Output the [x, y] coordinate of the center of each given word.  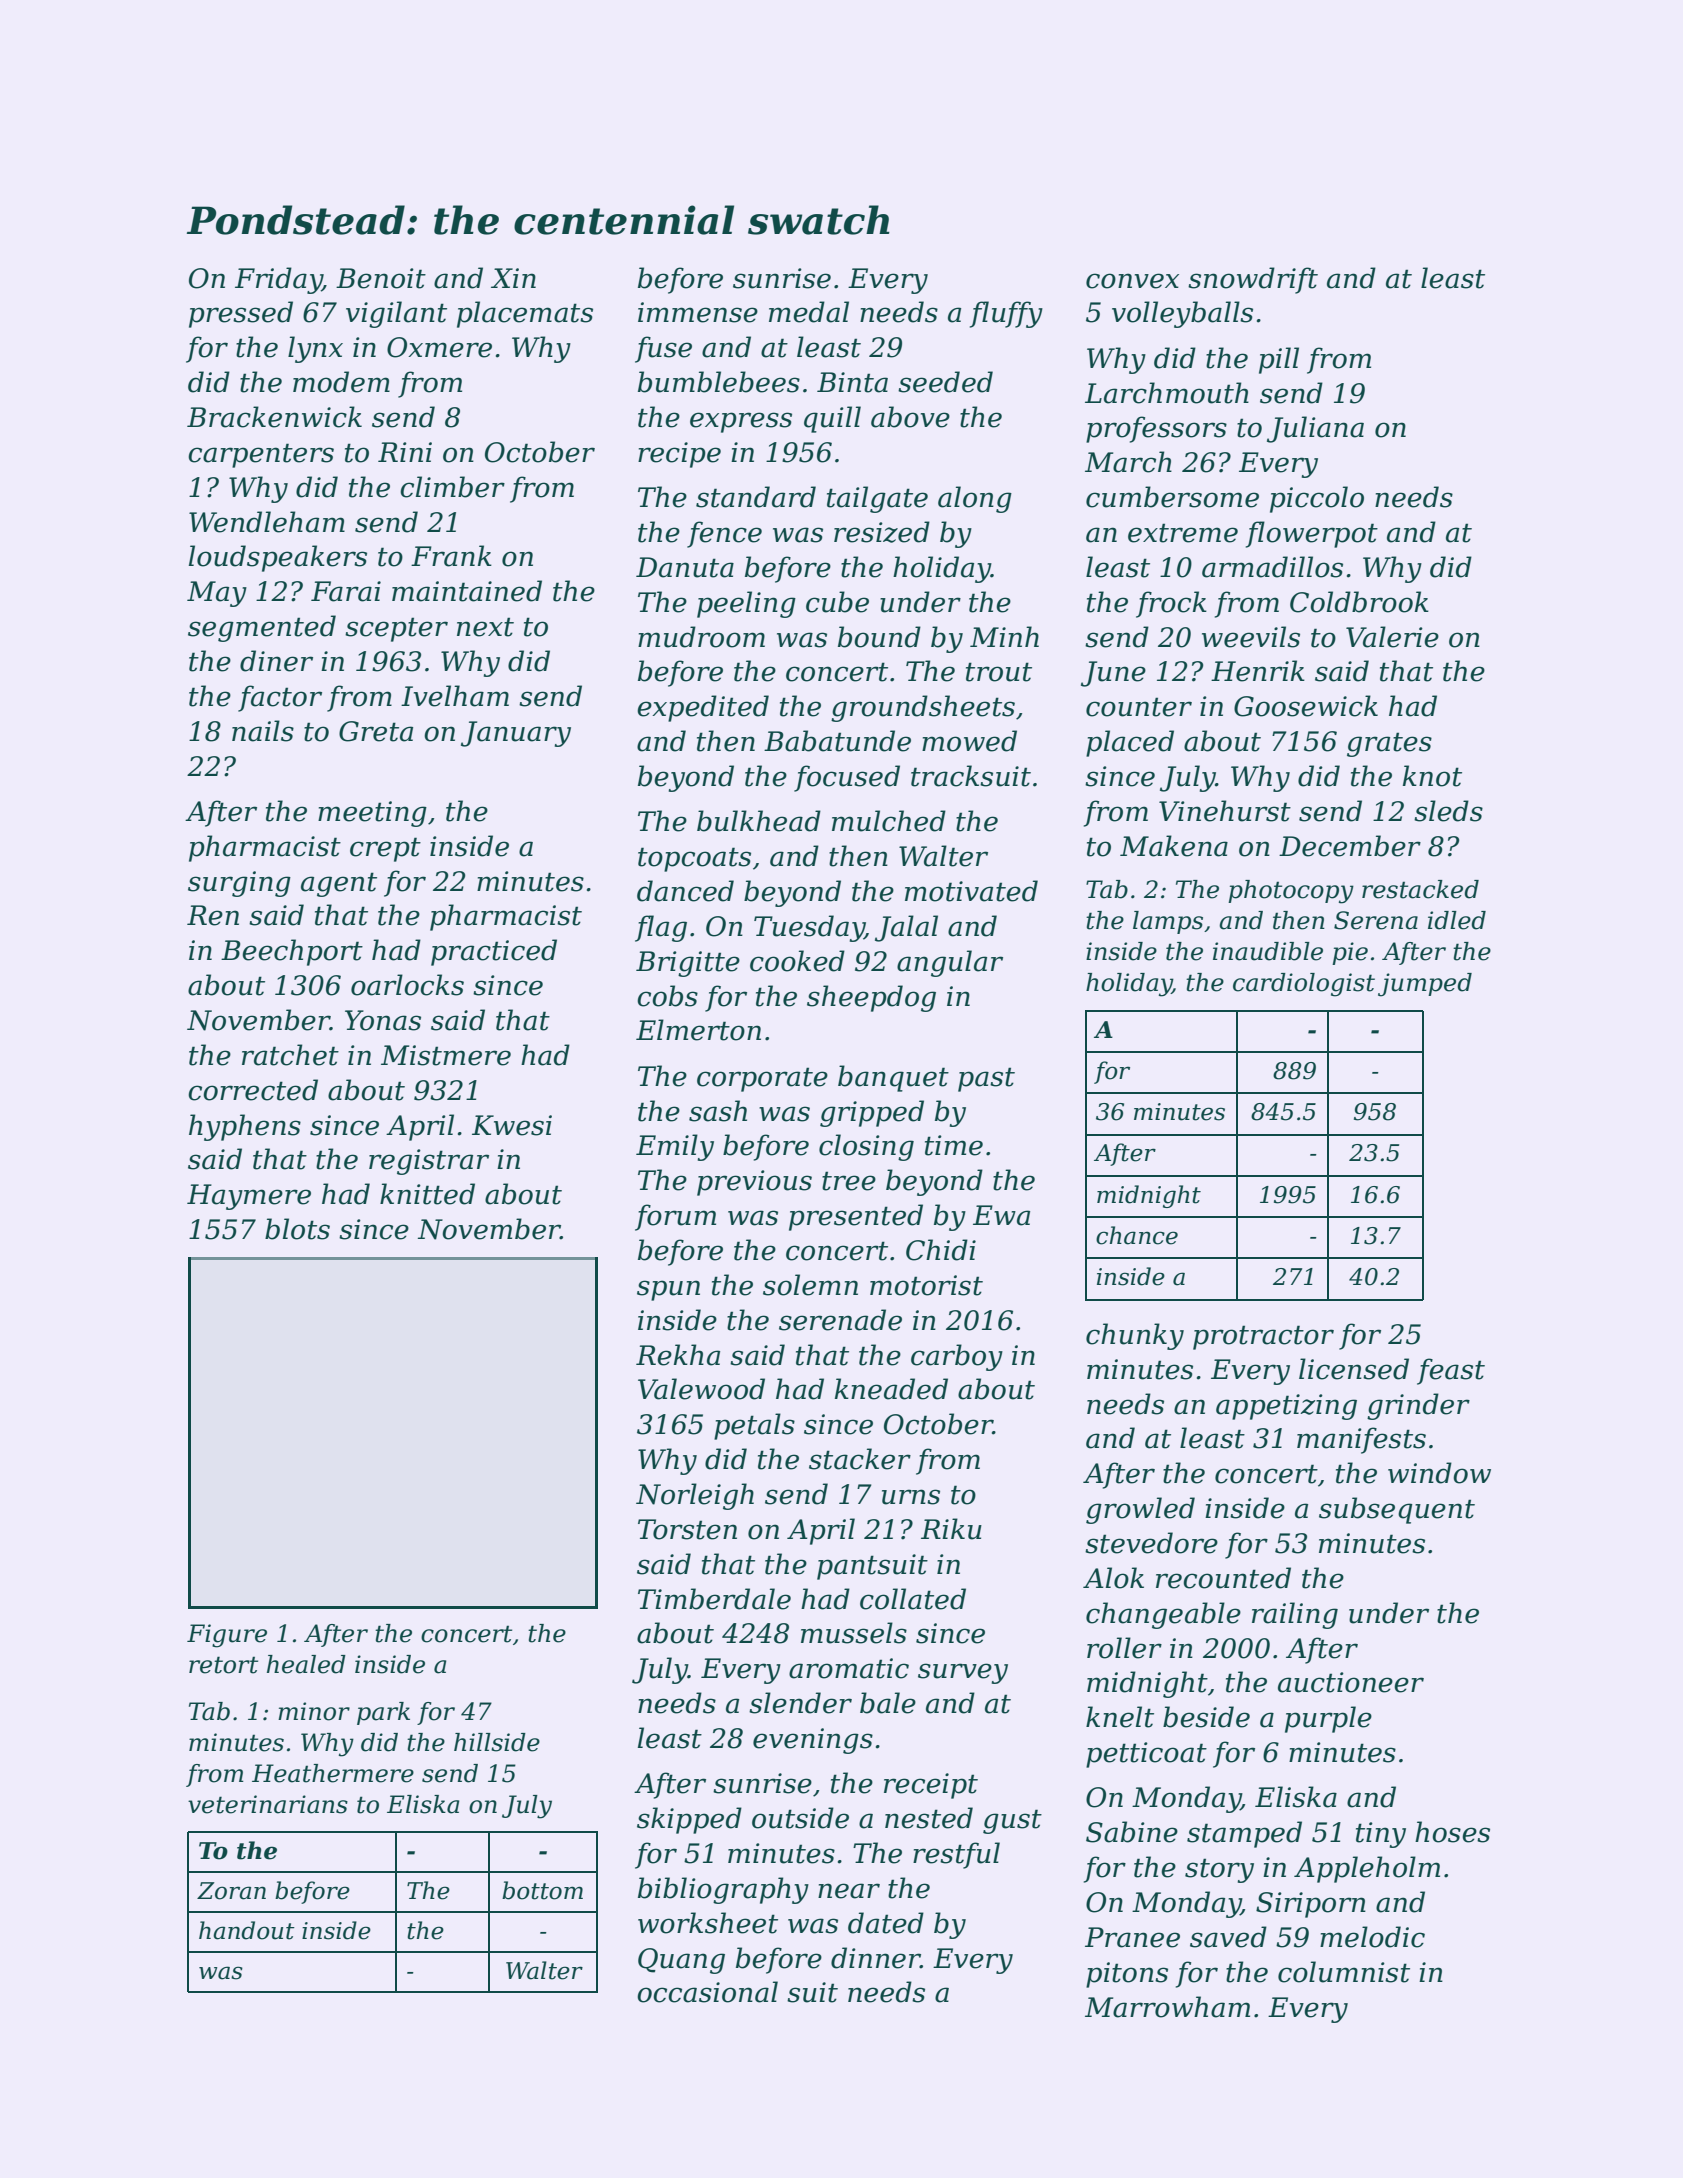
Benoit [381, 278]
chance [1137, 1235]
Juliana [1315, 429]
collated [913, 1599]
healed [306, 1664]
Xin [513, 278]
